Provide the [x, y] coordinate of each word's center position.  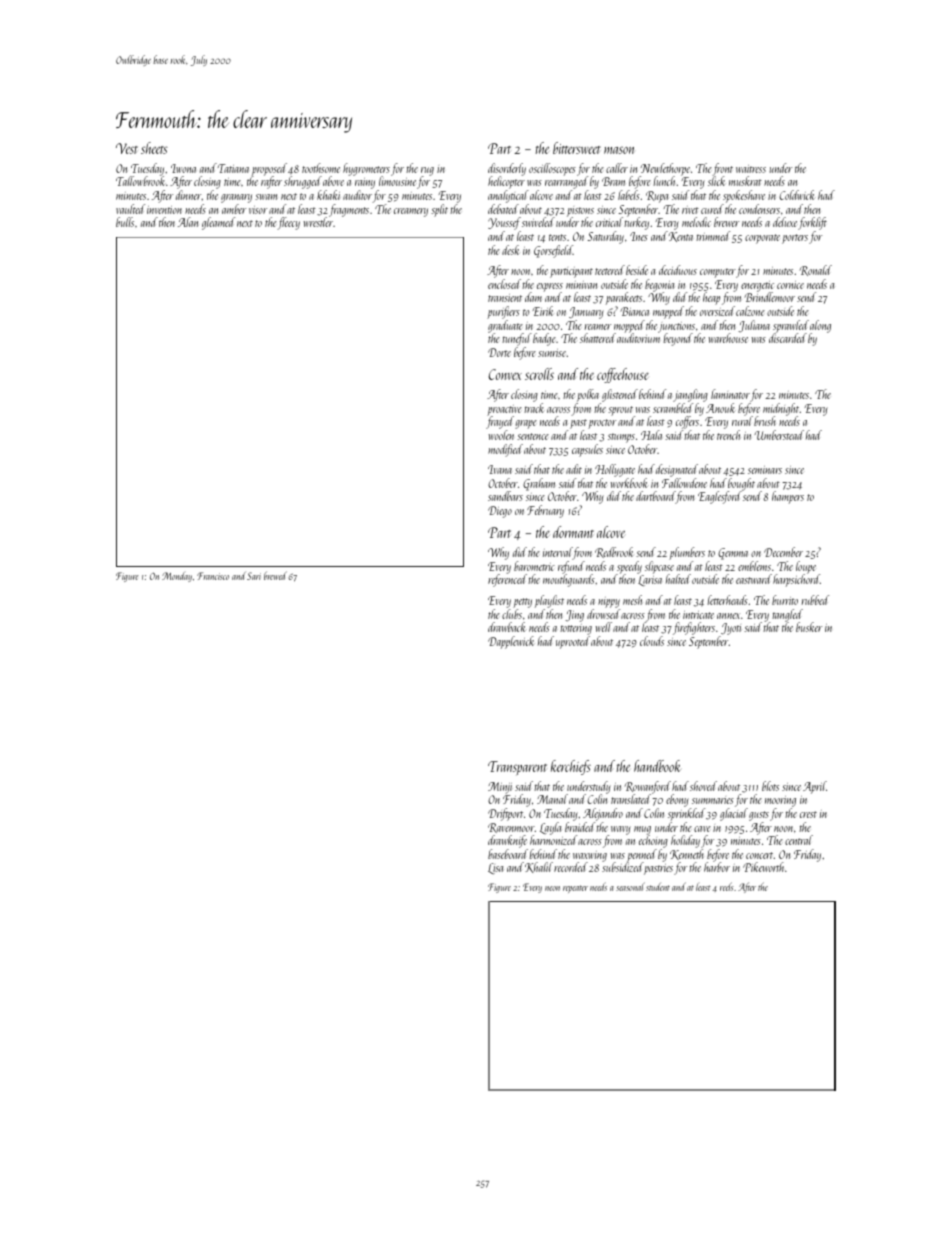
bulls [125, 222]
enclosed [504, 284]
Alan [188, 222]
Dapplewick [511, 642]
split [439, 210]
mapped [668, 312]
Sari [254, 576]
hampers [788, 497]
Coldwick [797, 195]
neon [552, 888]
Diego [500, 512]
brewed [275, 575]
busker [809, 627]
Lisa [495, 868]
